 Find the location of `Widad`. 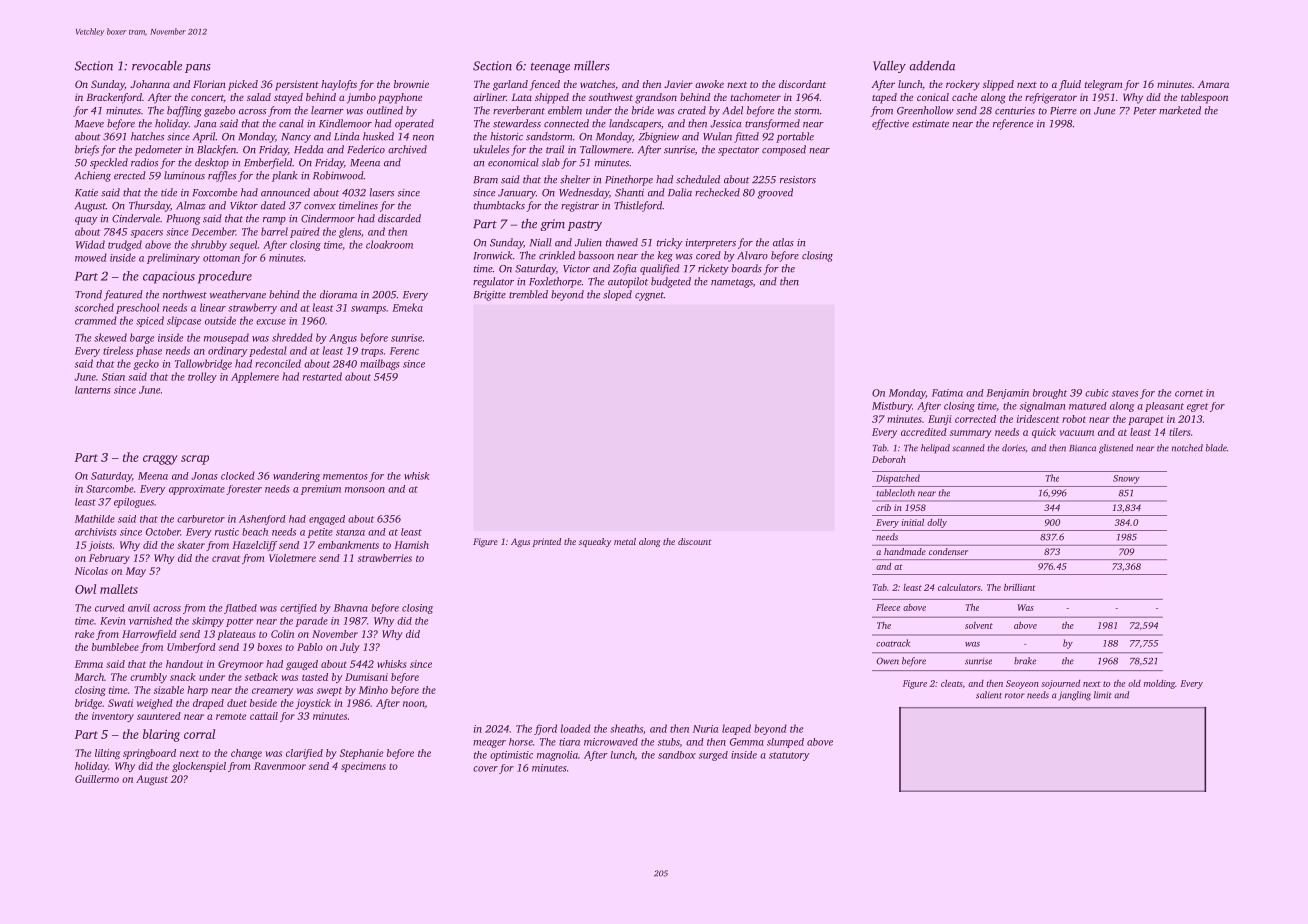

Widad is located at coordinates (90, 244).
